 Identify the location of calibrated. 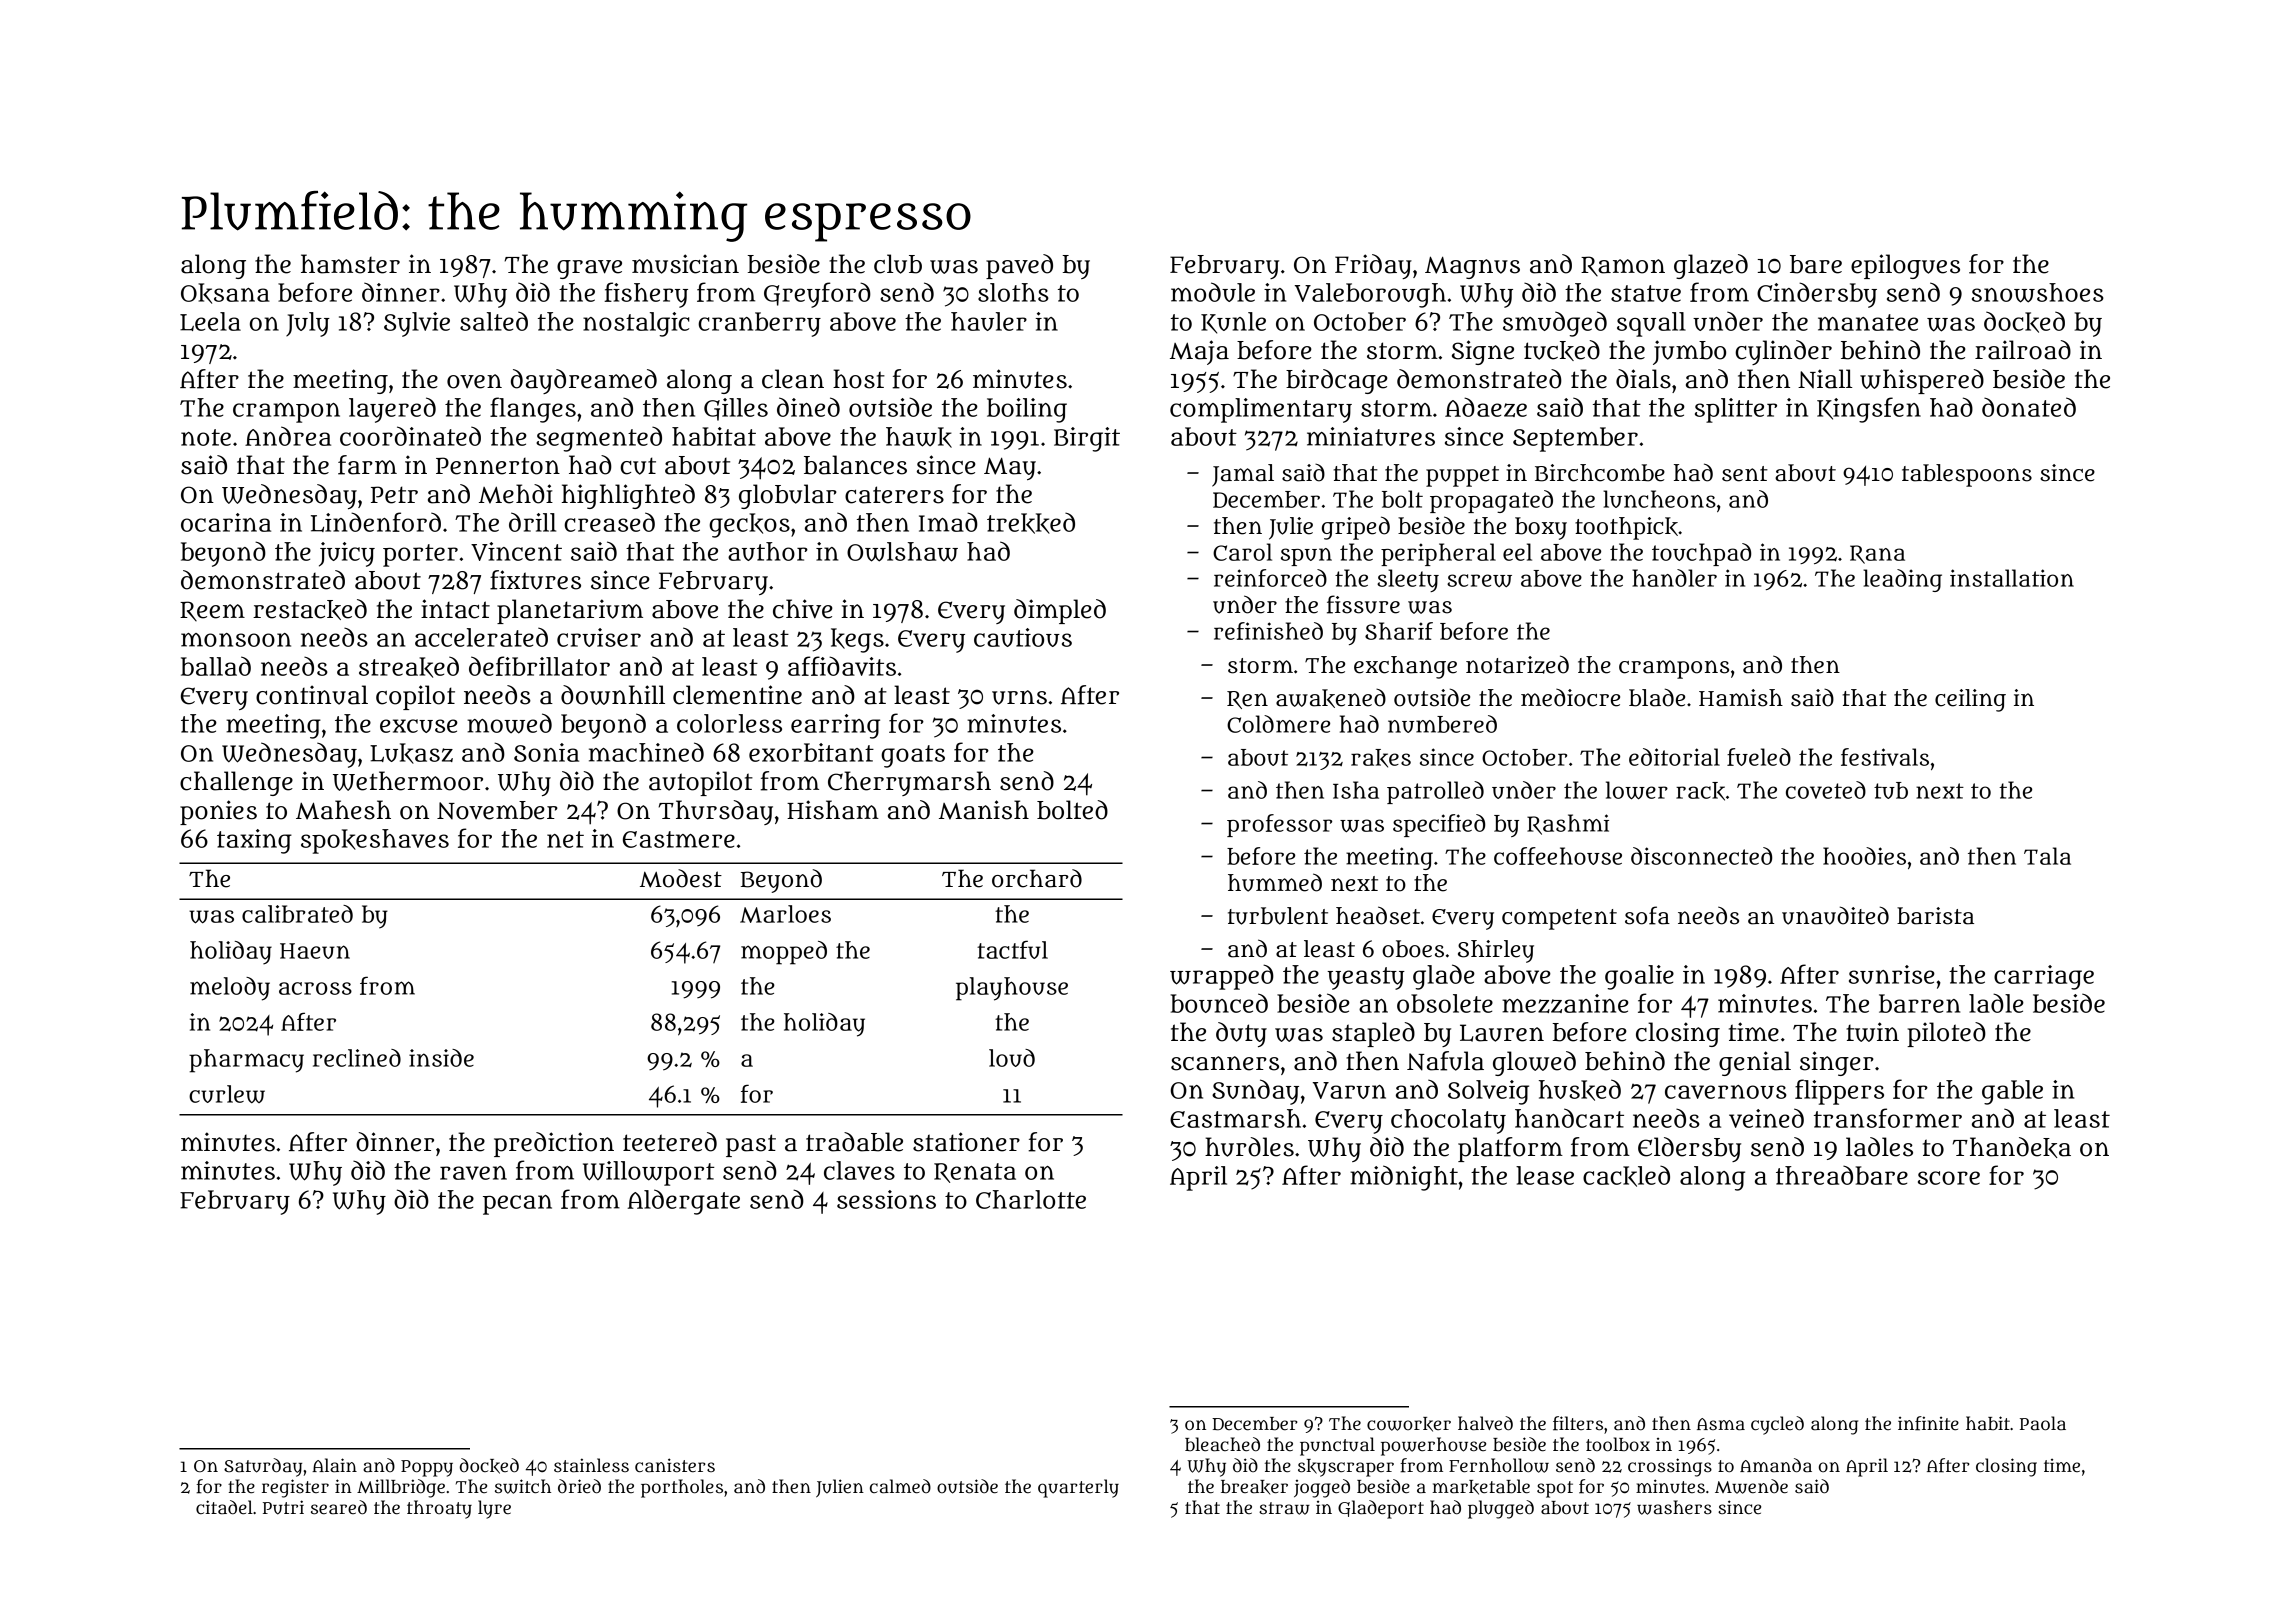
(297, 914).
